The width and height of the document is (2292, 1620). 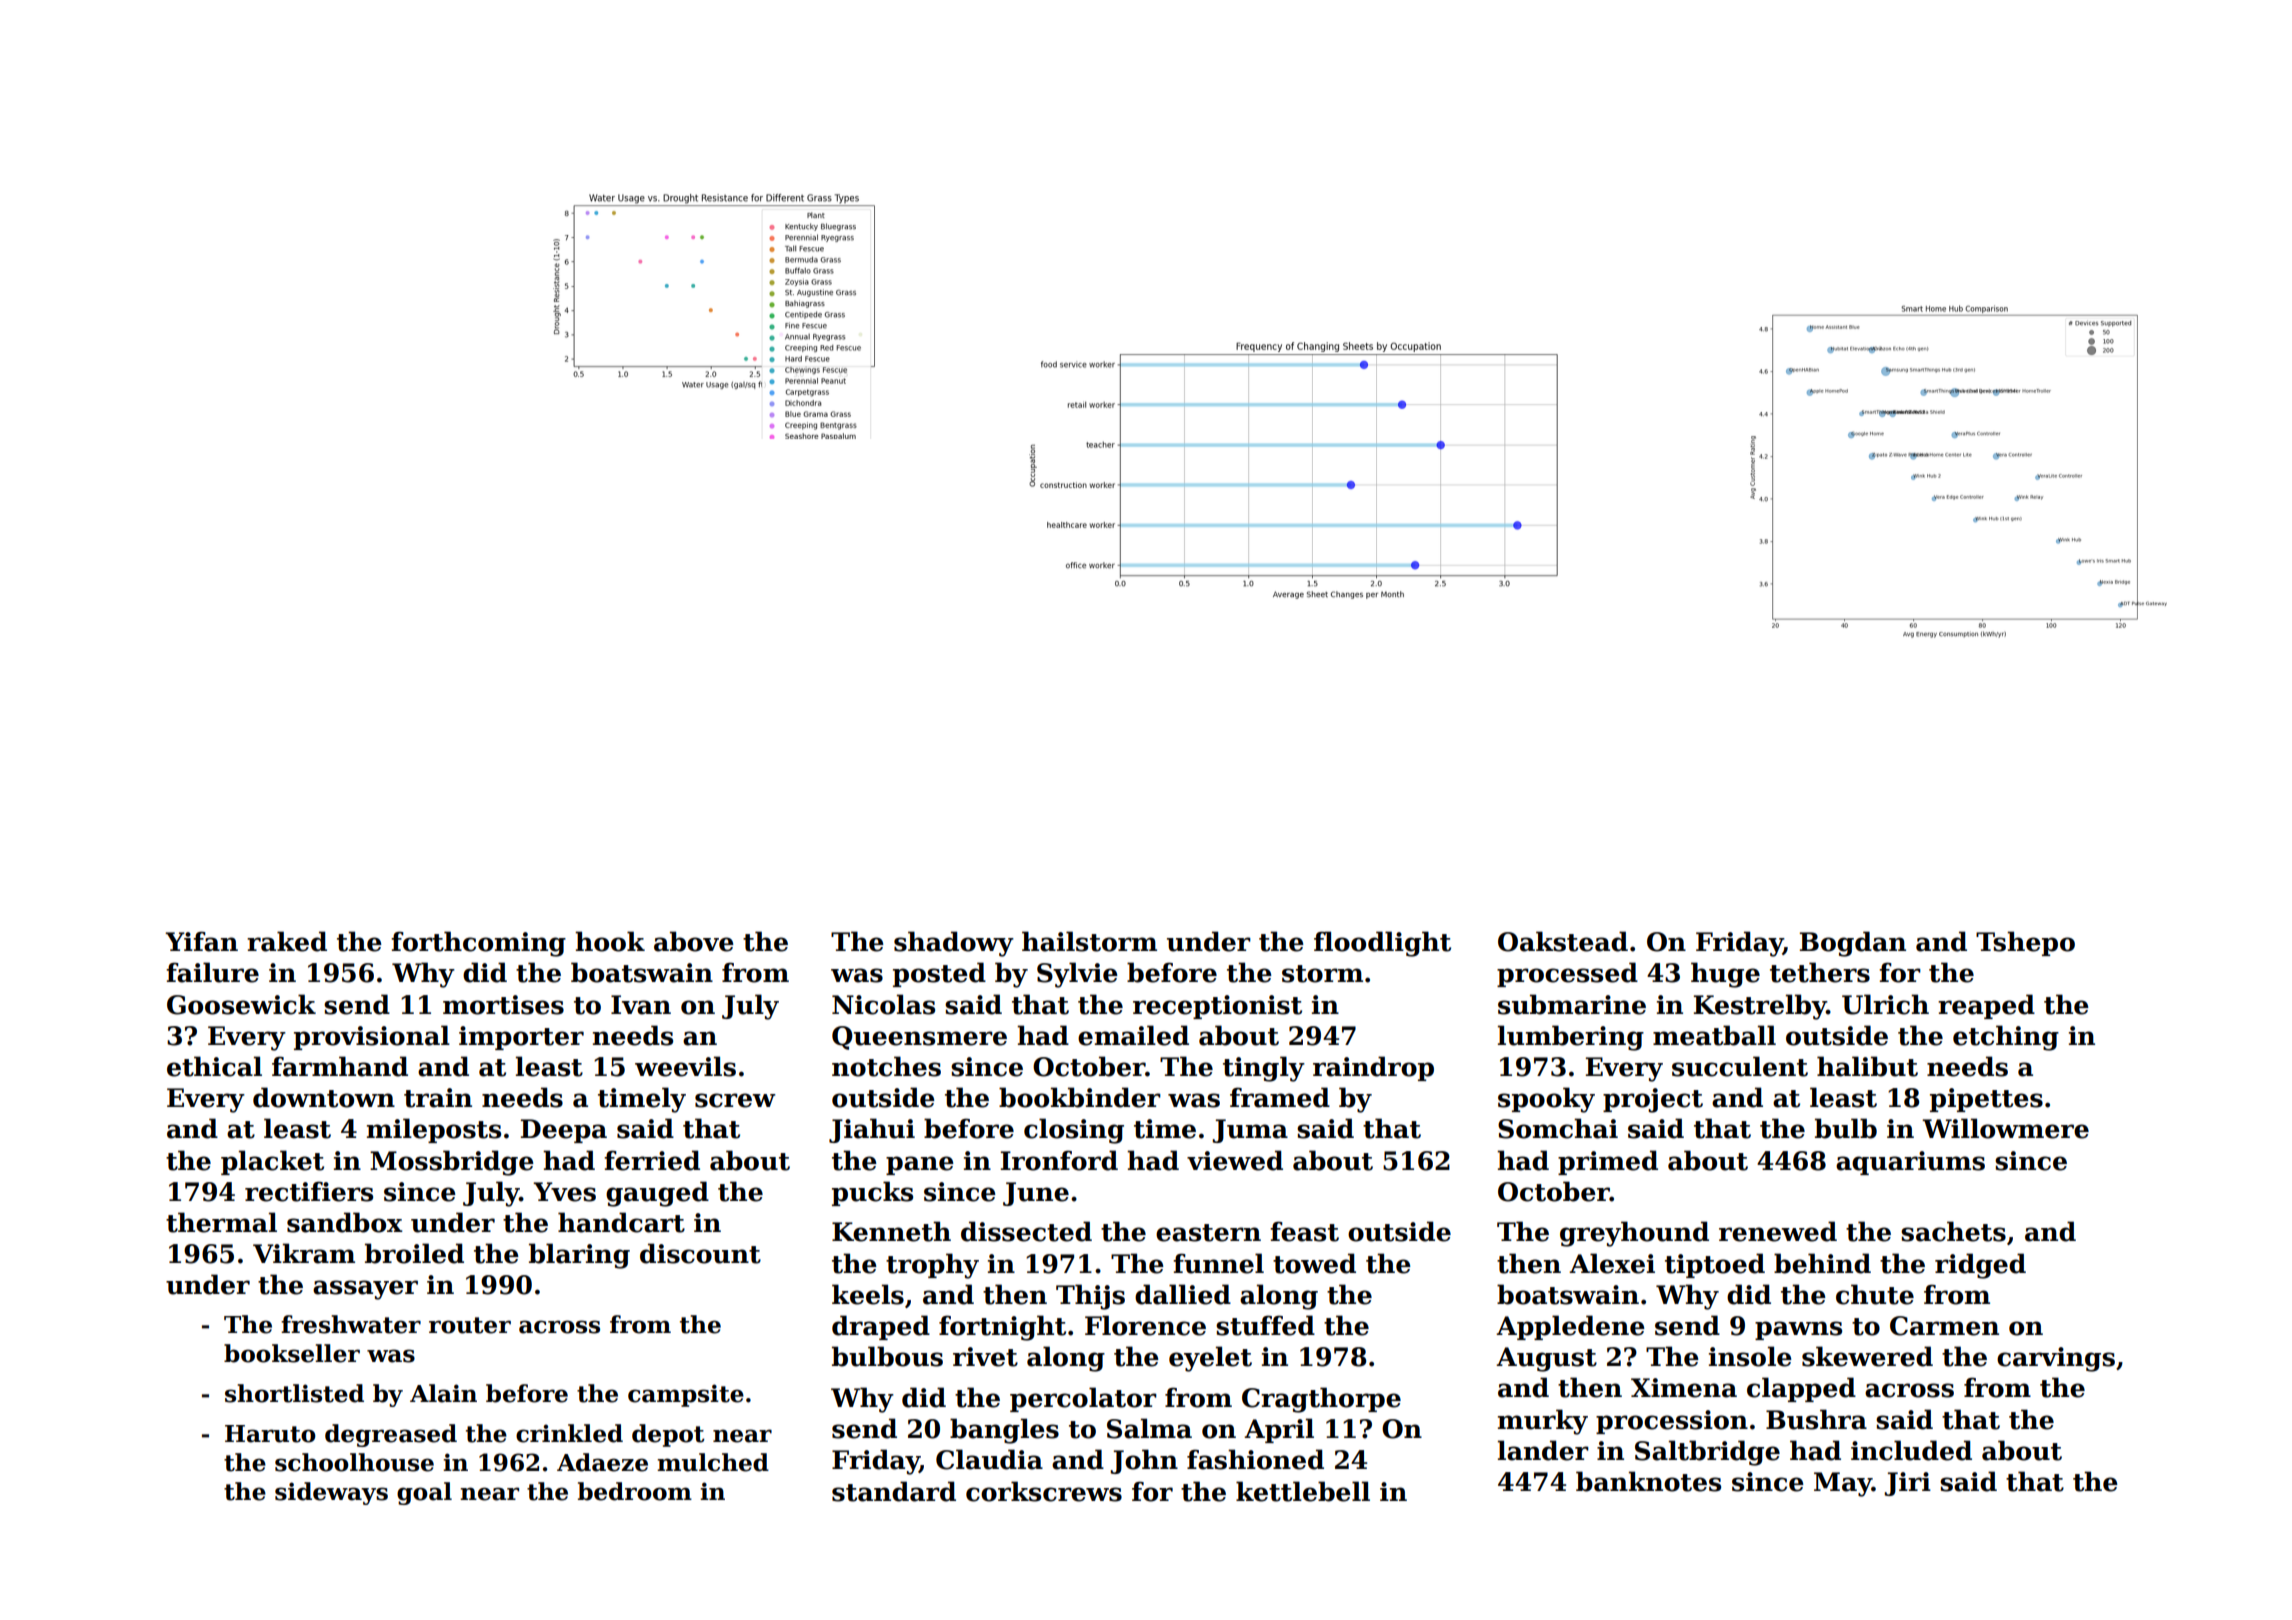 I want to click on dallied, so click(x=1183, y=1294).
